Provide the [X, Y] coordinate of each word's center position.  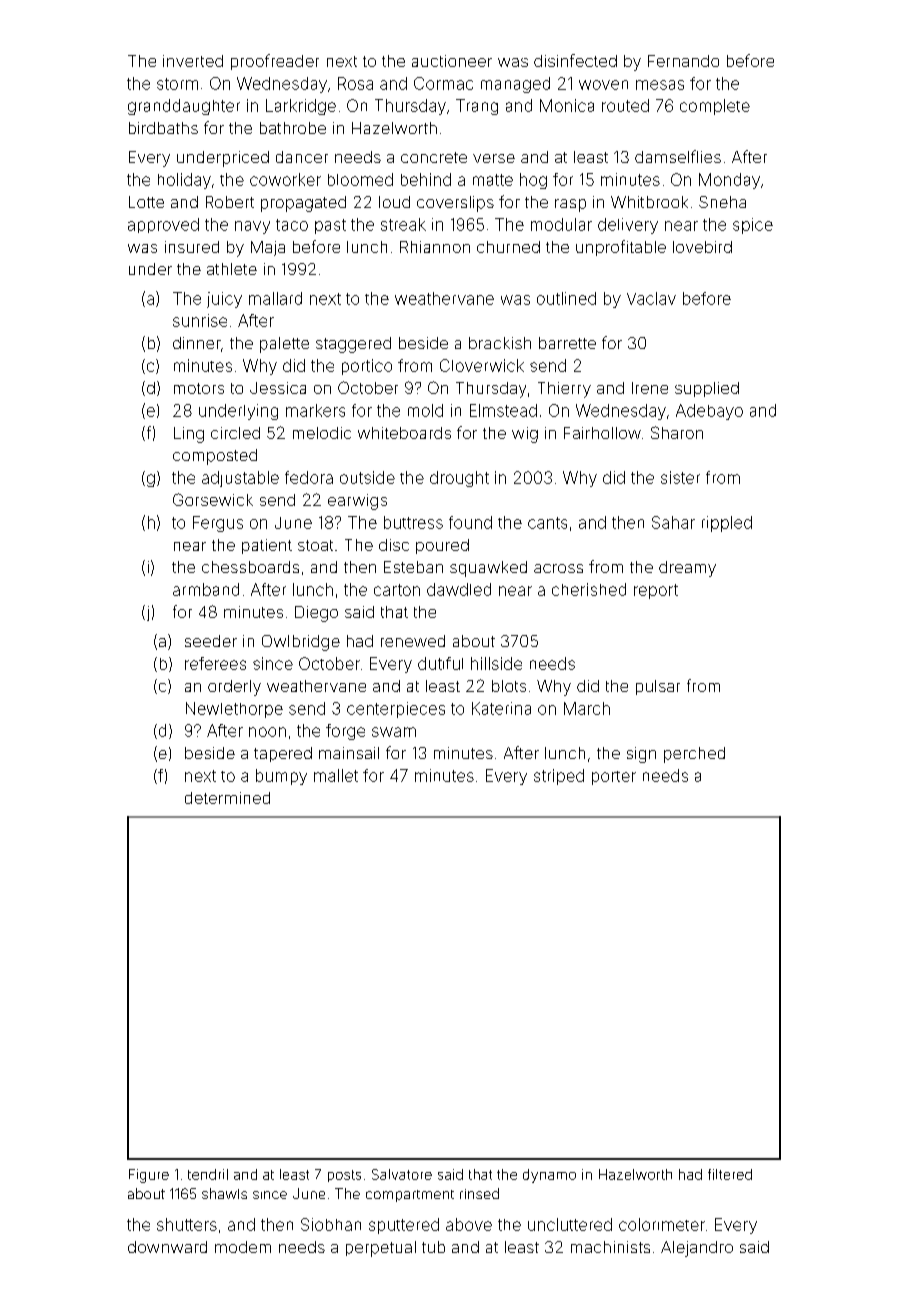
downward [167, 1247]
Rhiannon [435, 247]
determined [227, 798]
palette [284, 345]
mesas [660, 85]
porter [614, 778]
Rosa [355, 83]
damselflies [678, 156]
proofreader [275, 62]
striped [559, 777]
